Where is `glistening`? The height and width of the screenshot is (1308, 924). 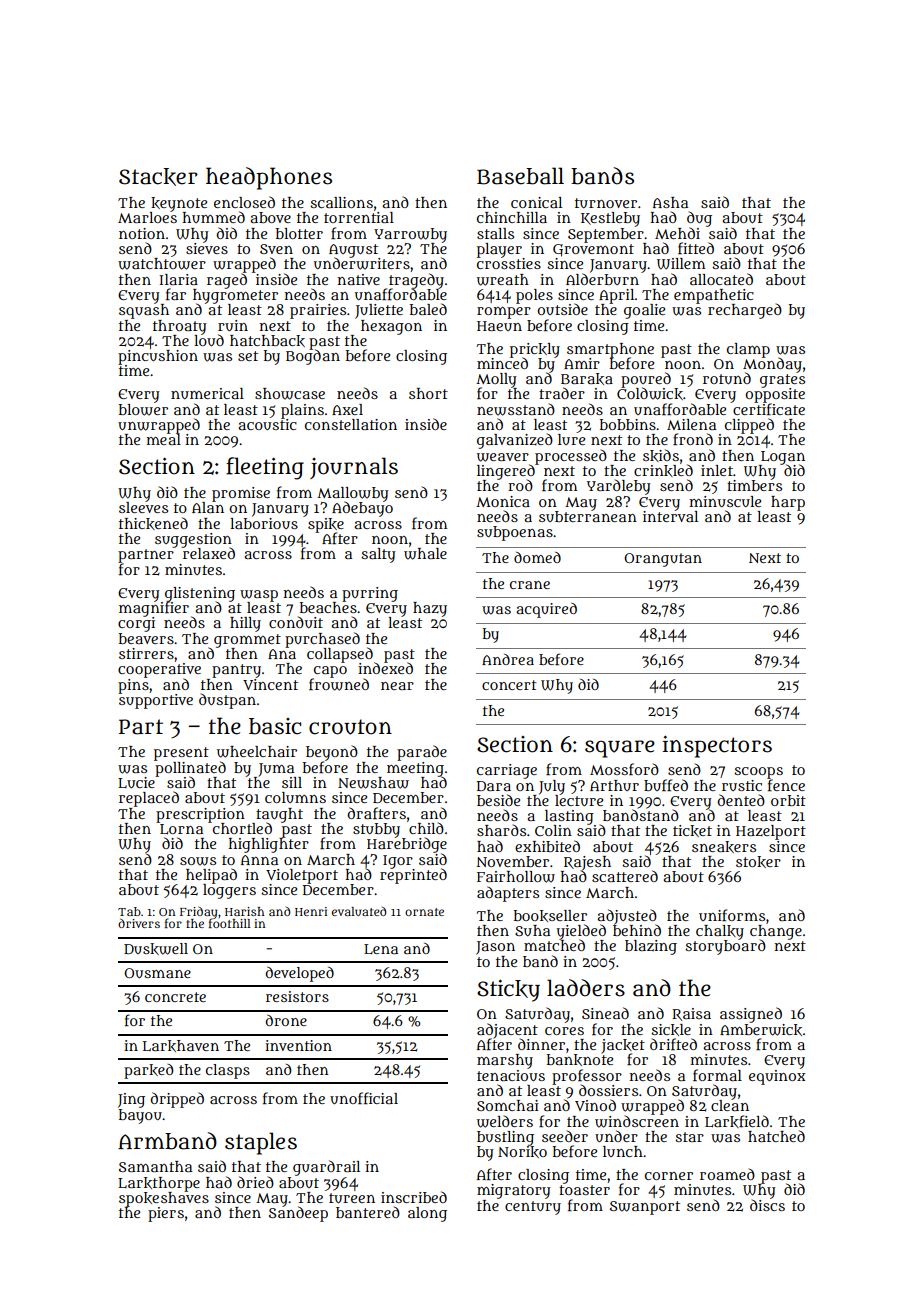 glistening is located at coordinates (200, 594).
